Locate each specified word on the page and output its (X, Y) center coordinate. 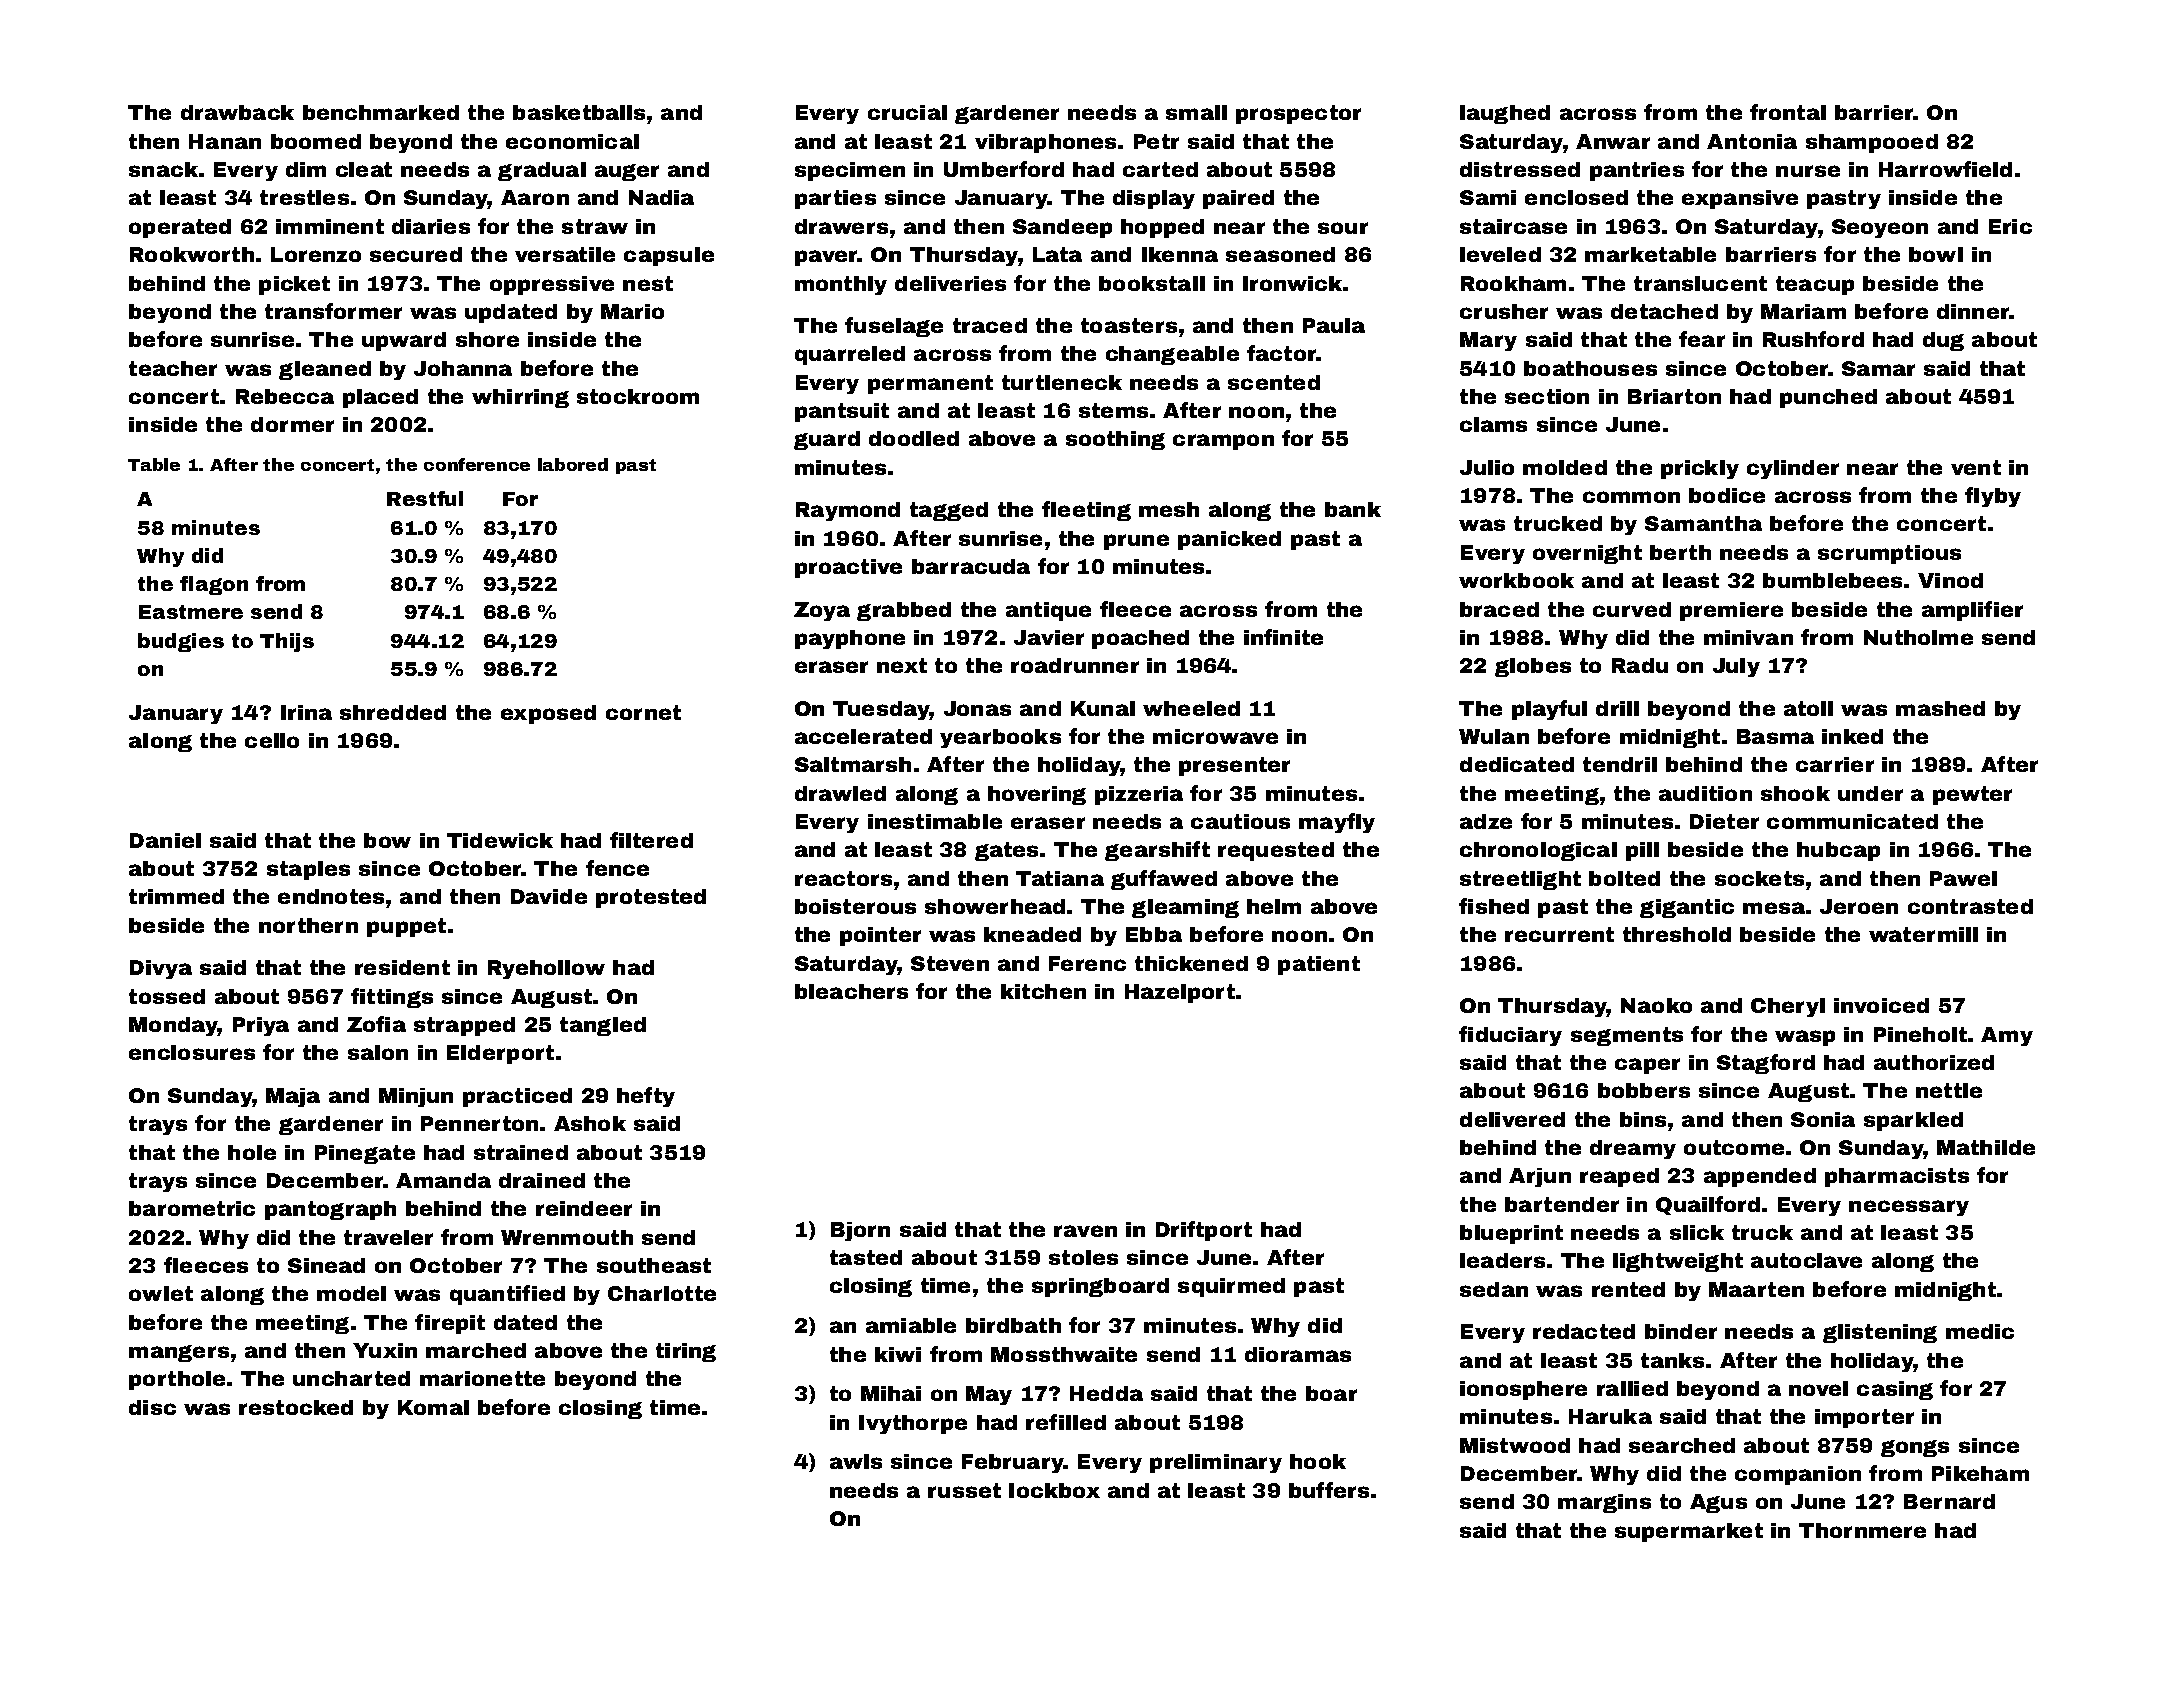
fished (1494, 906)
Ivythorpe (913, 1424)
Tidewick (500, 840)
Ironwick (1292, 283)
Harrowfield (1945, 169)
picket (294, 285)
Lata (1057, 254)
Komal (433, 1407)
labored (573, 464)
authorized (1934, 1062)
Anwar (1613, 141)
